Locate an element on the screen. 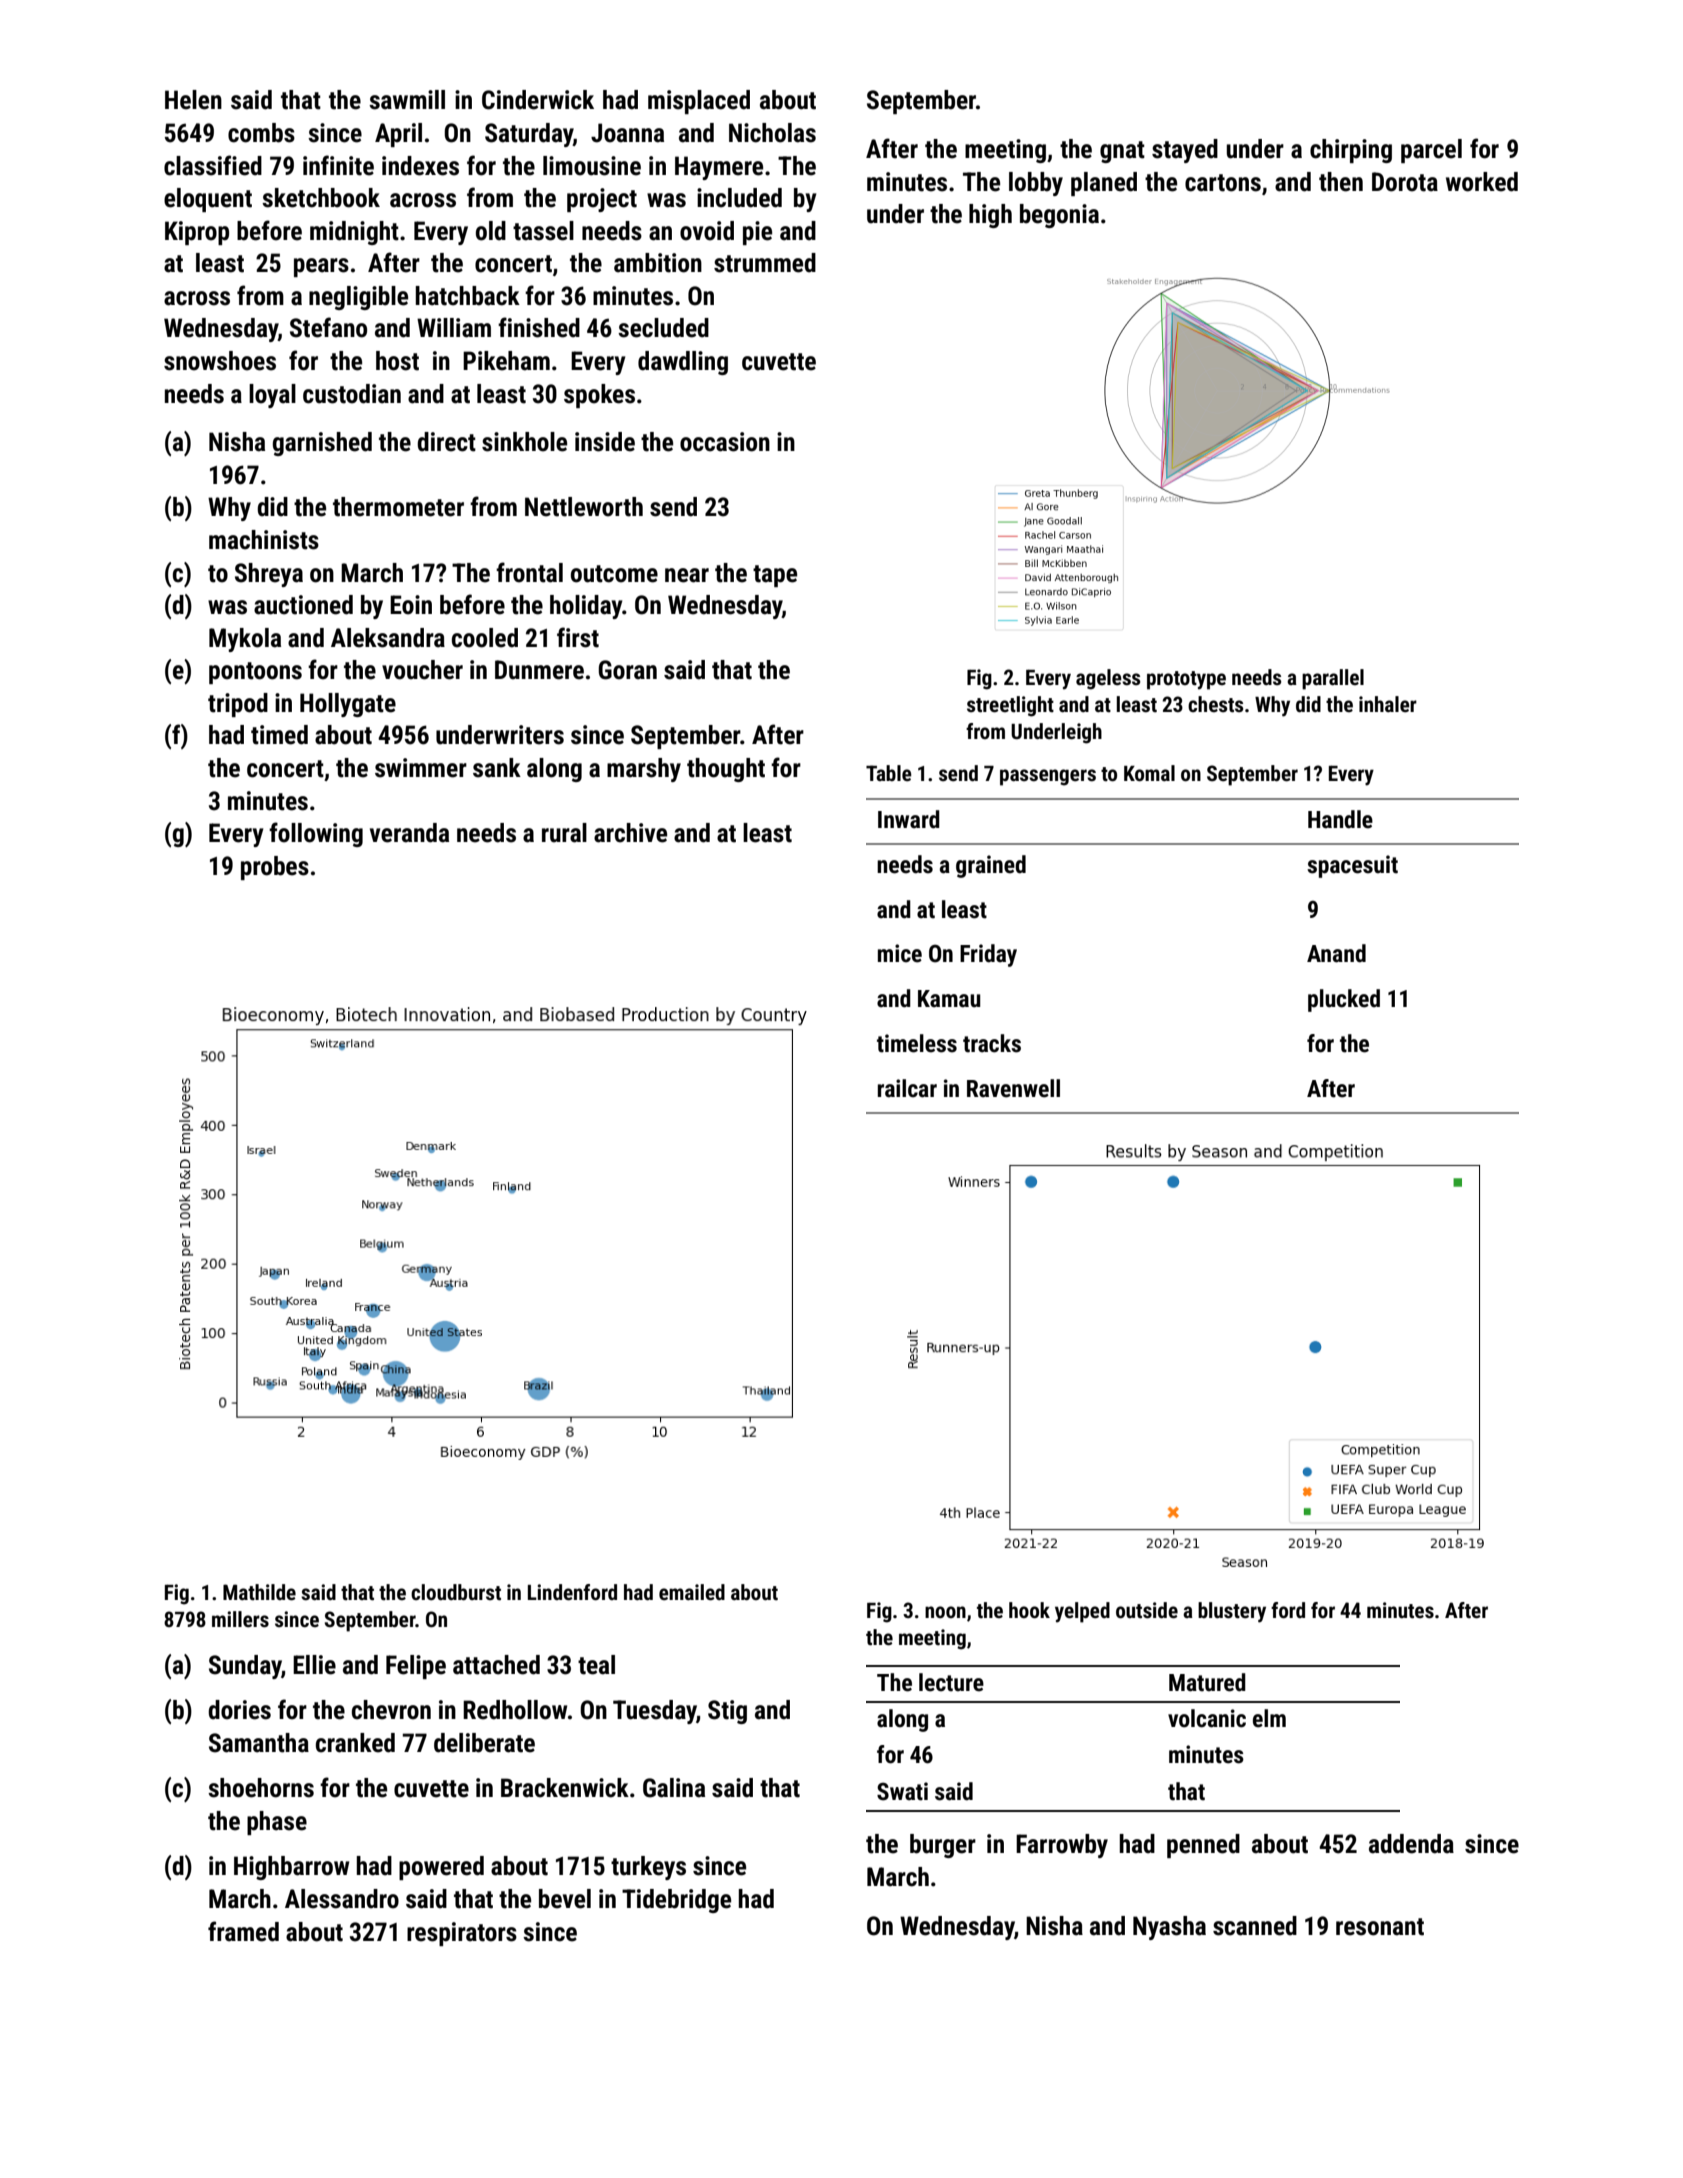 The height and width of the screenshot is (2178, 1683). pears is located at coordinates (321, 267).
